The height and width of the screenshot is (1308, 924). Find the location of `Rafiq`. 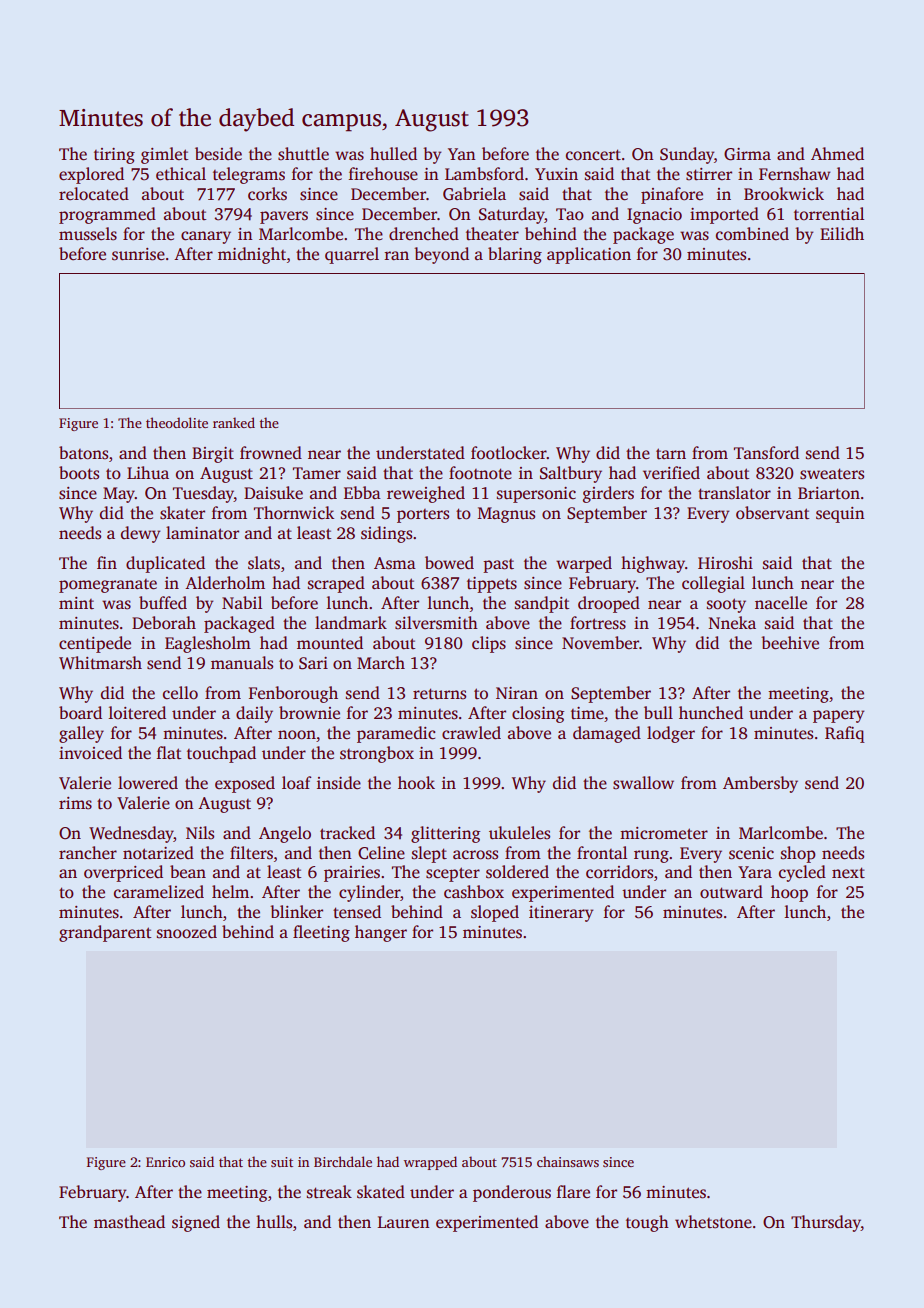

Rafiq is located at coordinates (845, 734).
